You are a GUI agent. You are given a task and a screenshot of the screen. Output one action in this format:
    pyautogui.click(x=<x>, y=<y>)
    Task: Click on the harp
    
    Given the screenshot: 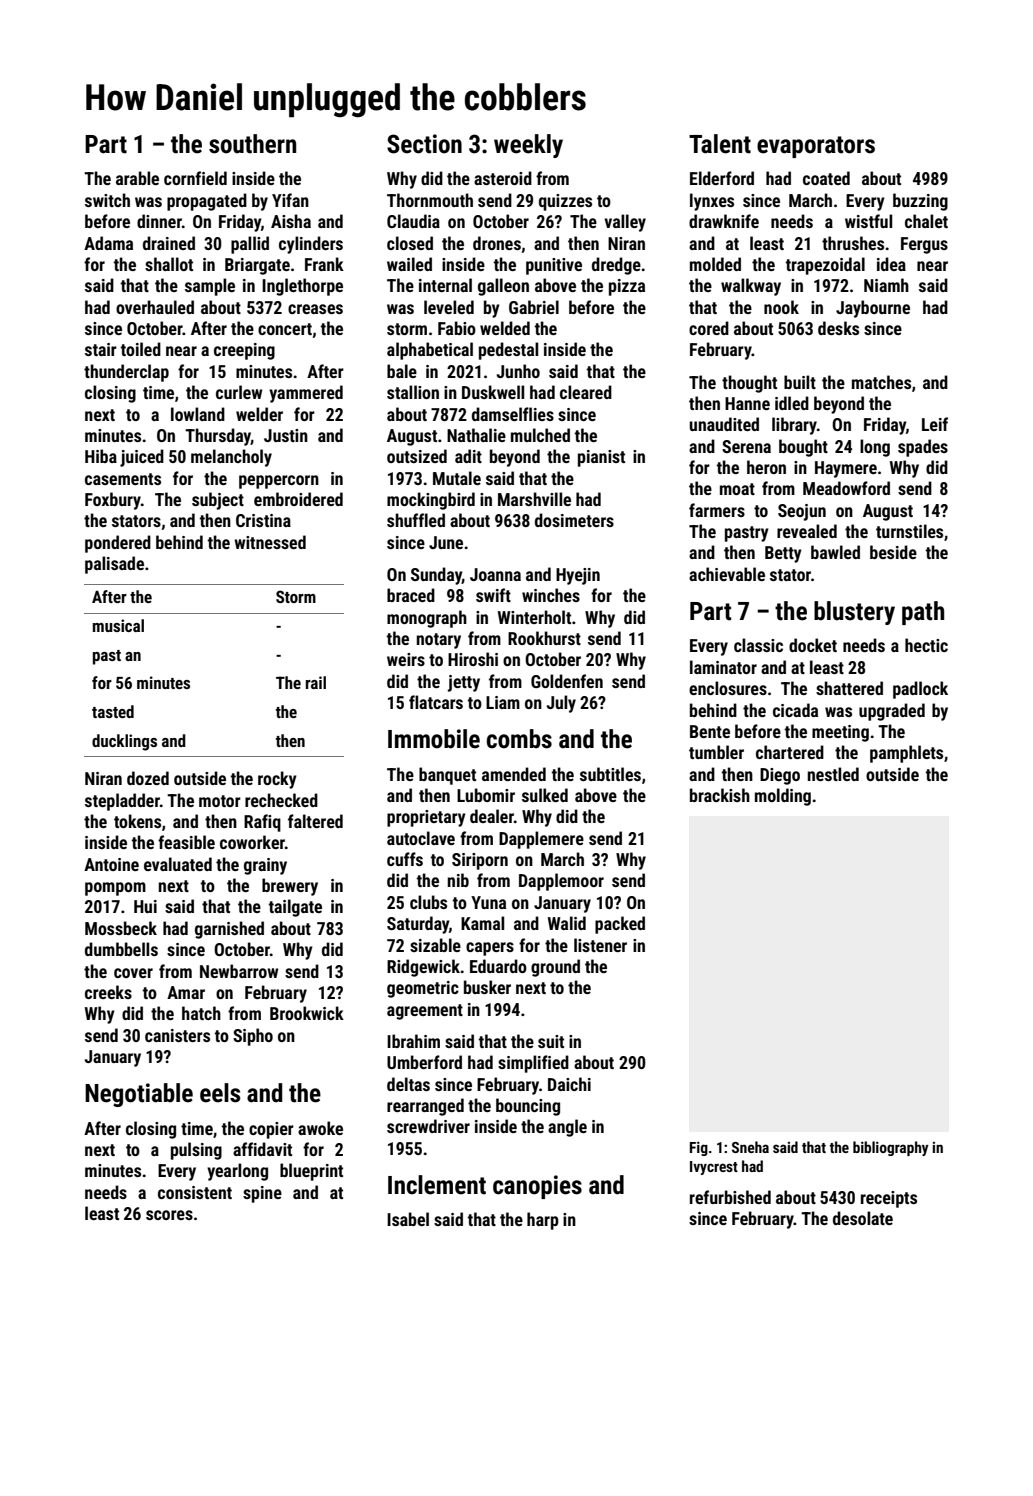 What is the action you would take?
    pyautogui.click(x=543, y=1221)
